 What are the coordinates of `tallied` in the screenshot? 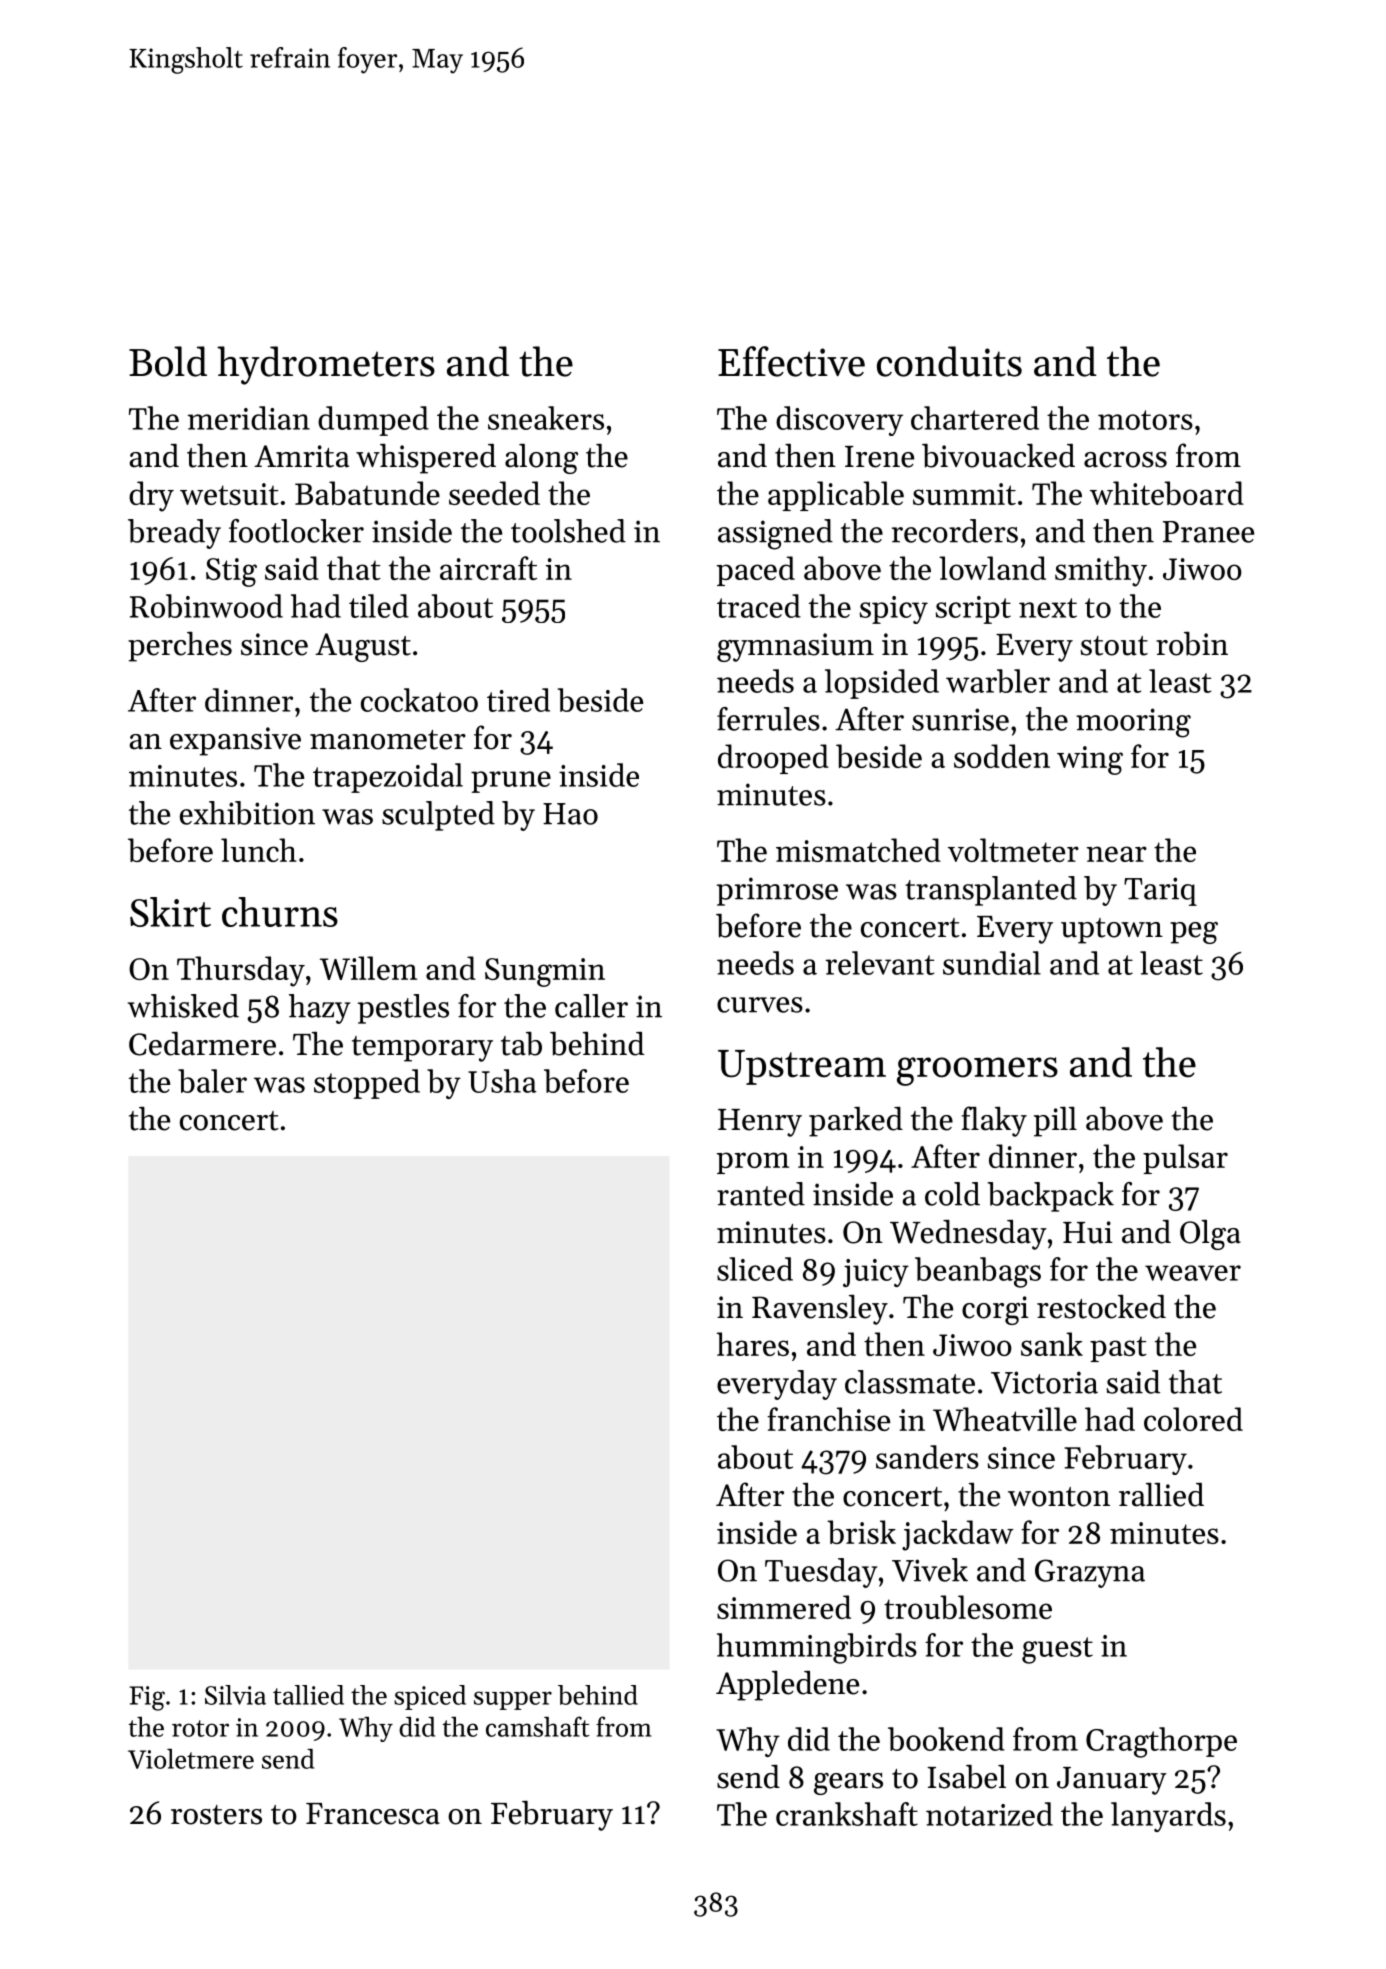 It's located at (308, 1695).
